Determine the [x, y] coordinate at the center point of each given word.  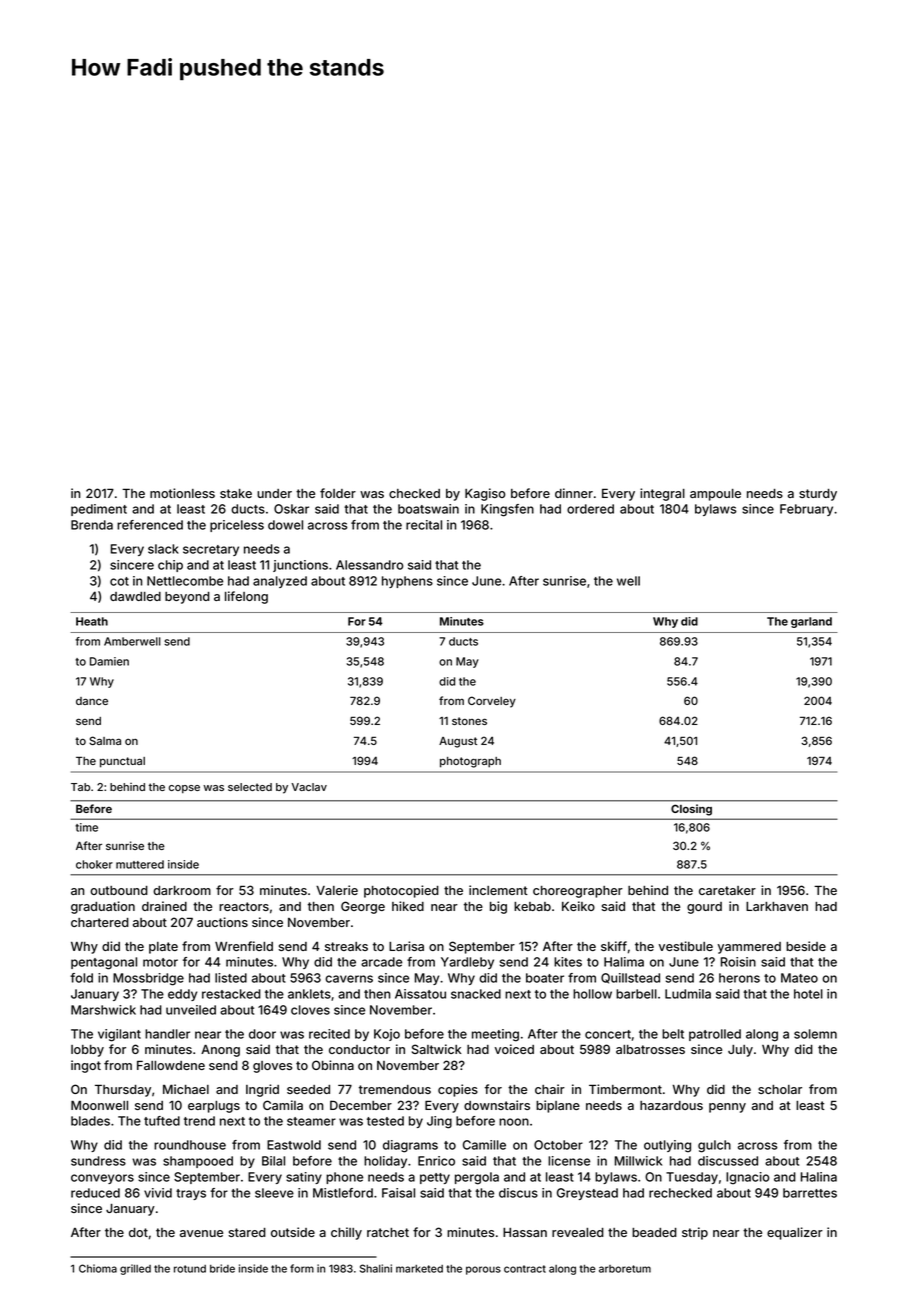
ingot [86, 1066]
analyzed [280, 582]
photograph [470, 762]
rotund [190, 1269]
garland [811, 622]
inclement [498, 890]
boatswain [428, 509]
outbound [119, 890]
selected [250, 787]
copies [458, 1090]
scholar [780, 1089]
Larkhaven [777, 906]
